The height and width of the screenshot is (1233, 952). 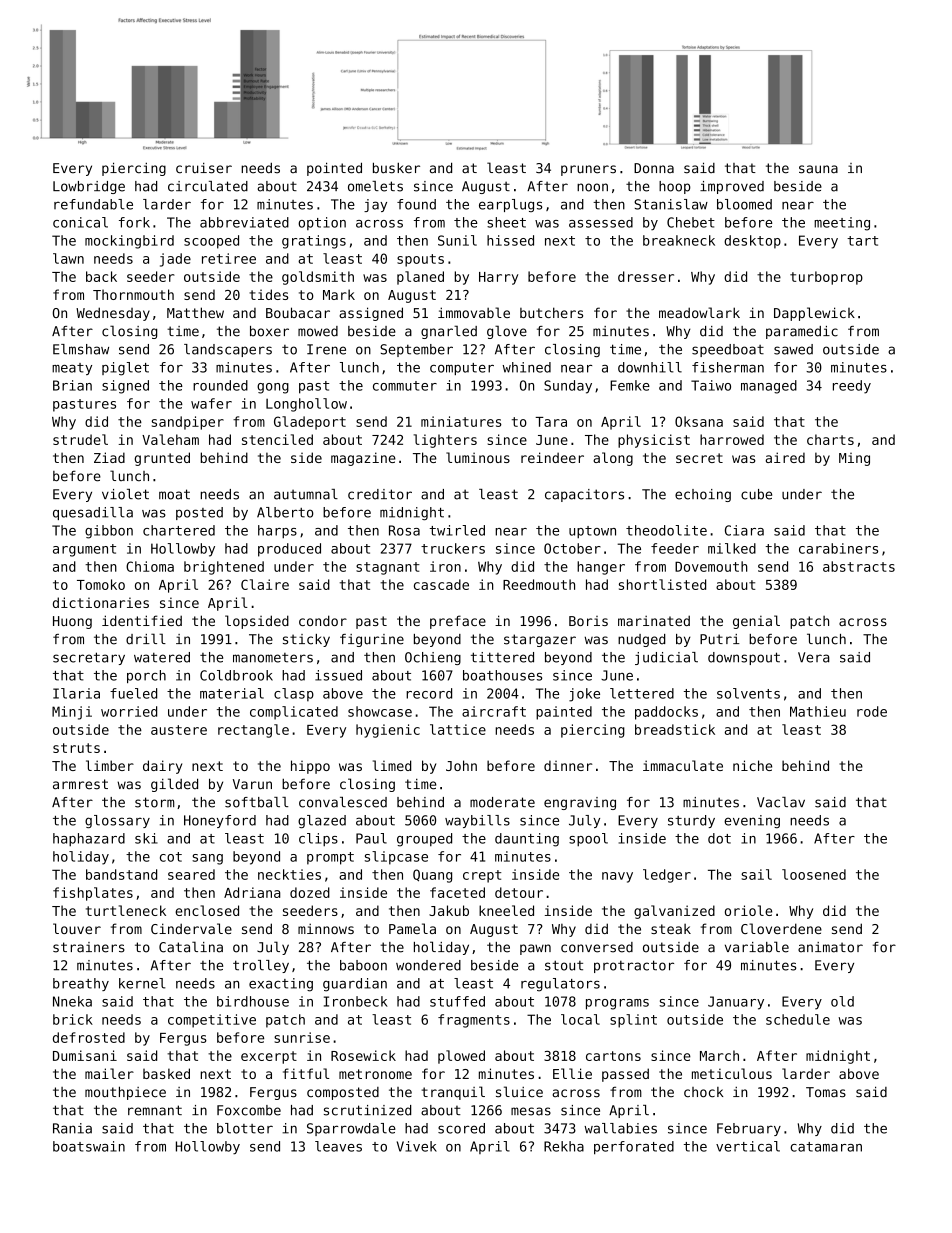 I want to click on Dapplewick, so click(x=814, y=314).
